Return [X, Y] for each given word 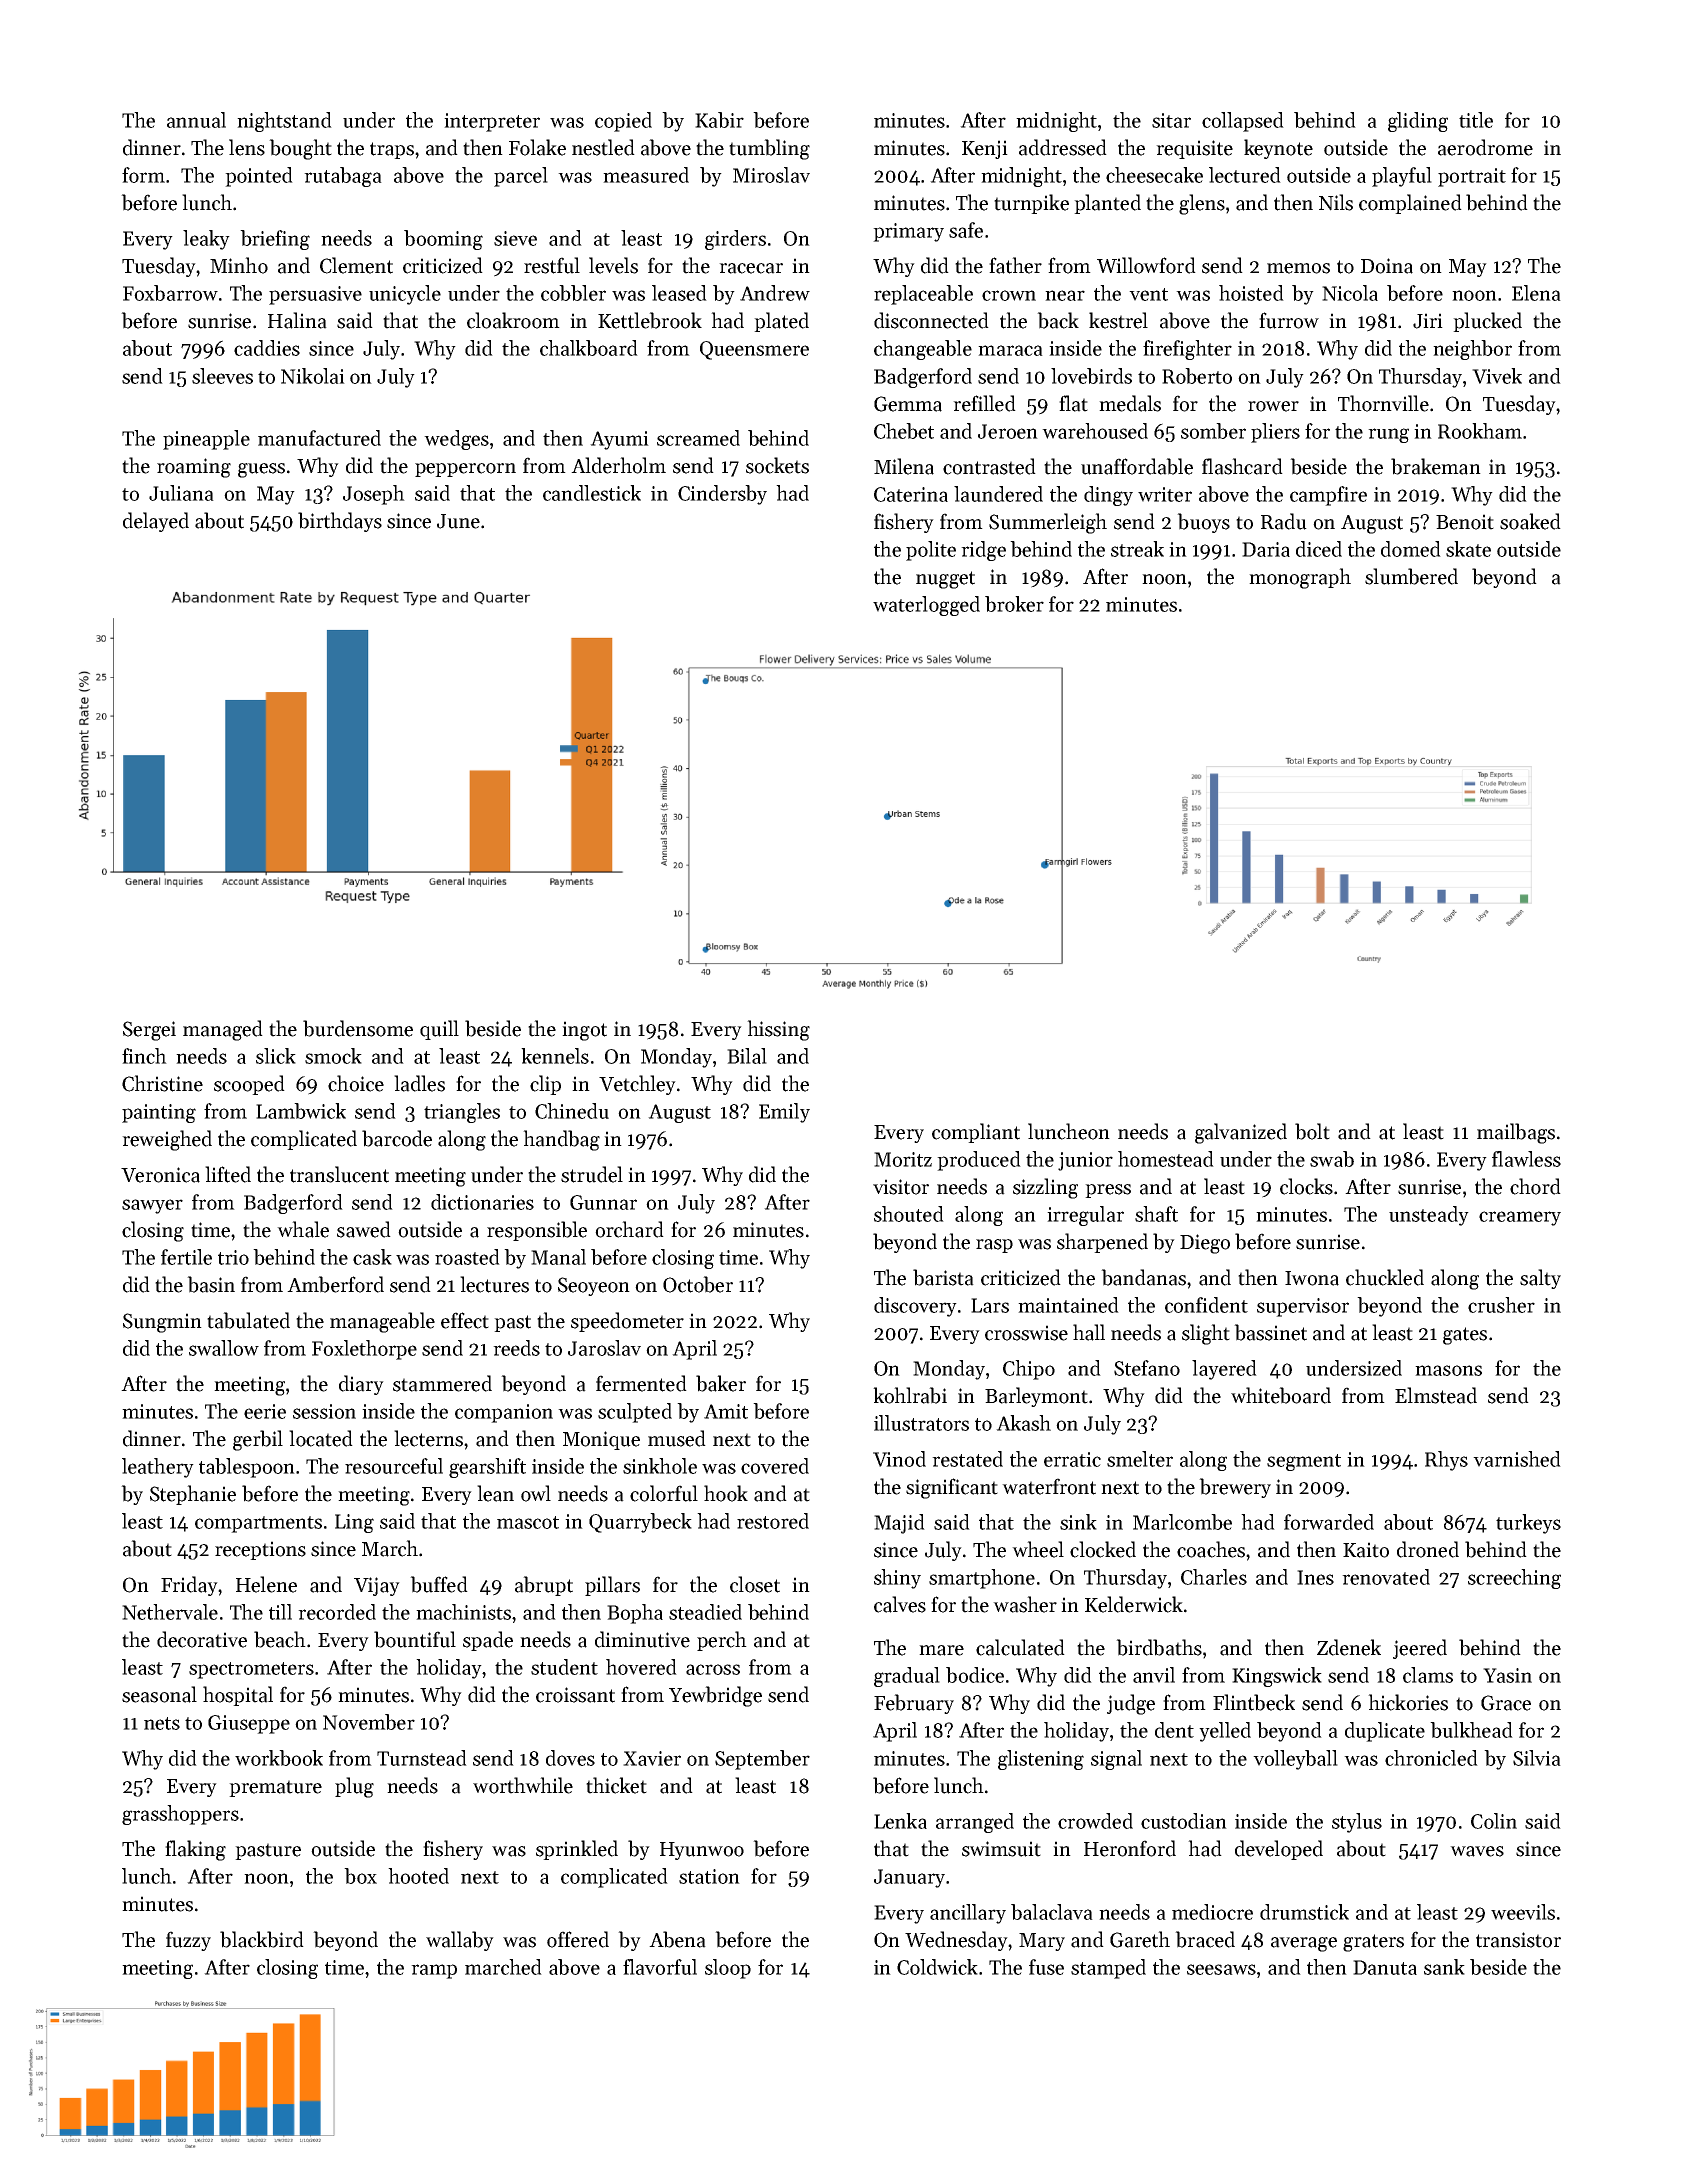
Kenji [985, 149]
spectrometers [251, 1670]
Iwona [1312, 1278]
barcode [397, 1138]
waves [1477, 1851]
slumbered [1411, 576]
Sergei [149, 1031]
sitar [1171, 120]
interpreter [492, 122]
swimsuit [1001, 1849]
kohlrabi [910, 1395]
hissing [778, 1030]
